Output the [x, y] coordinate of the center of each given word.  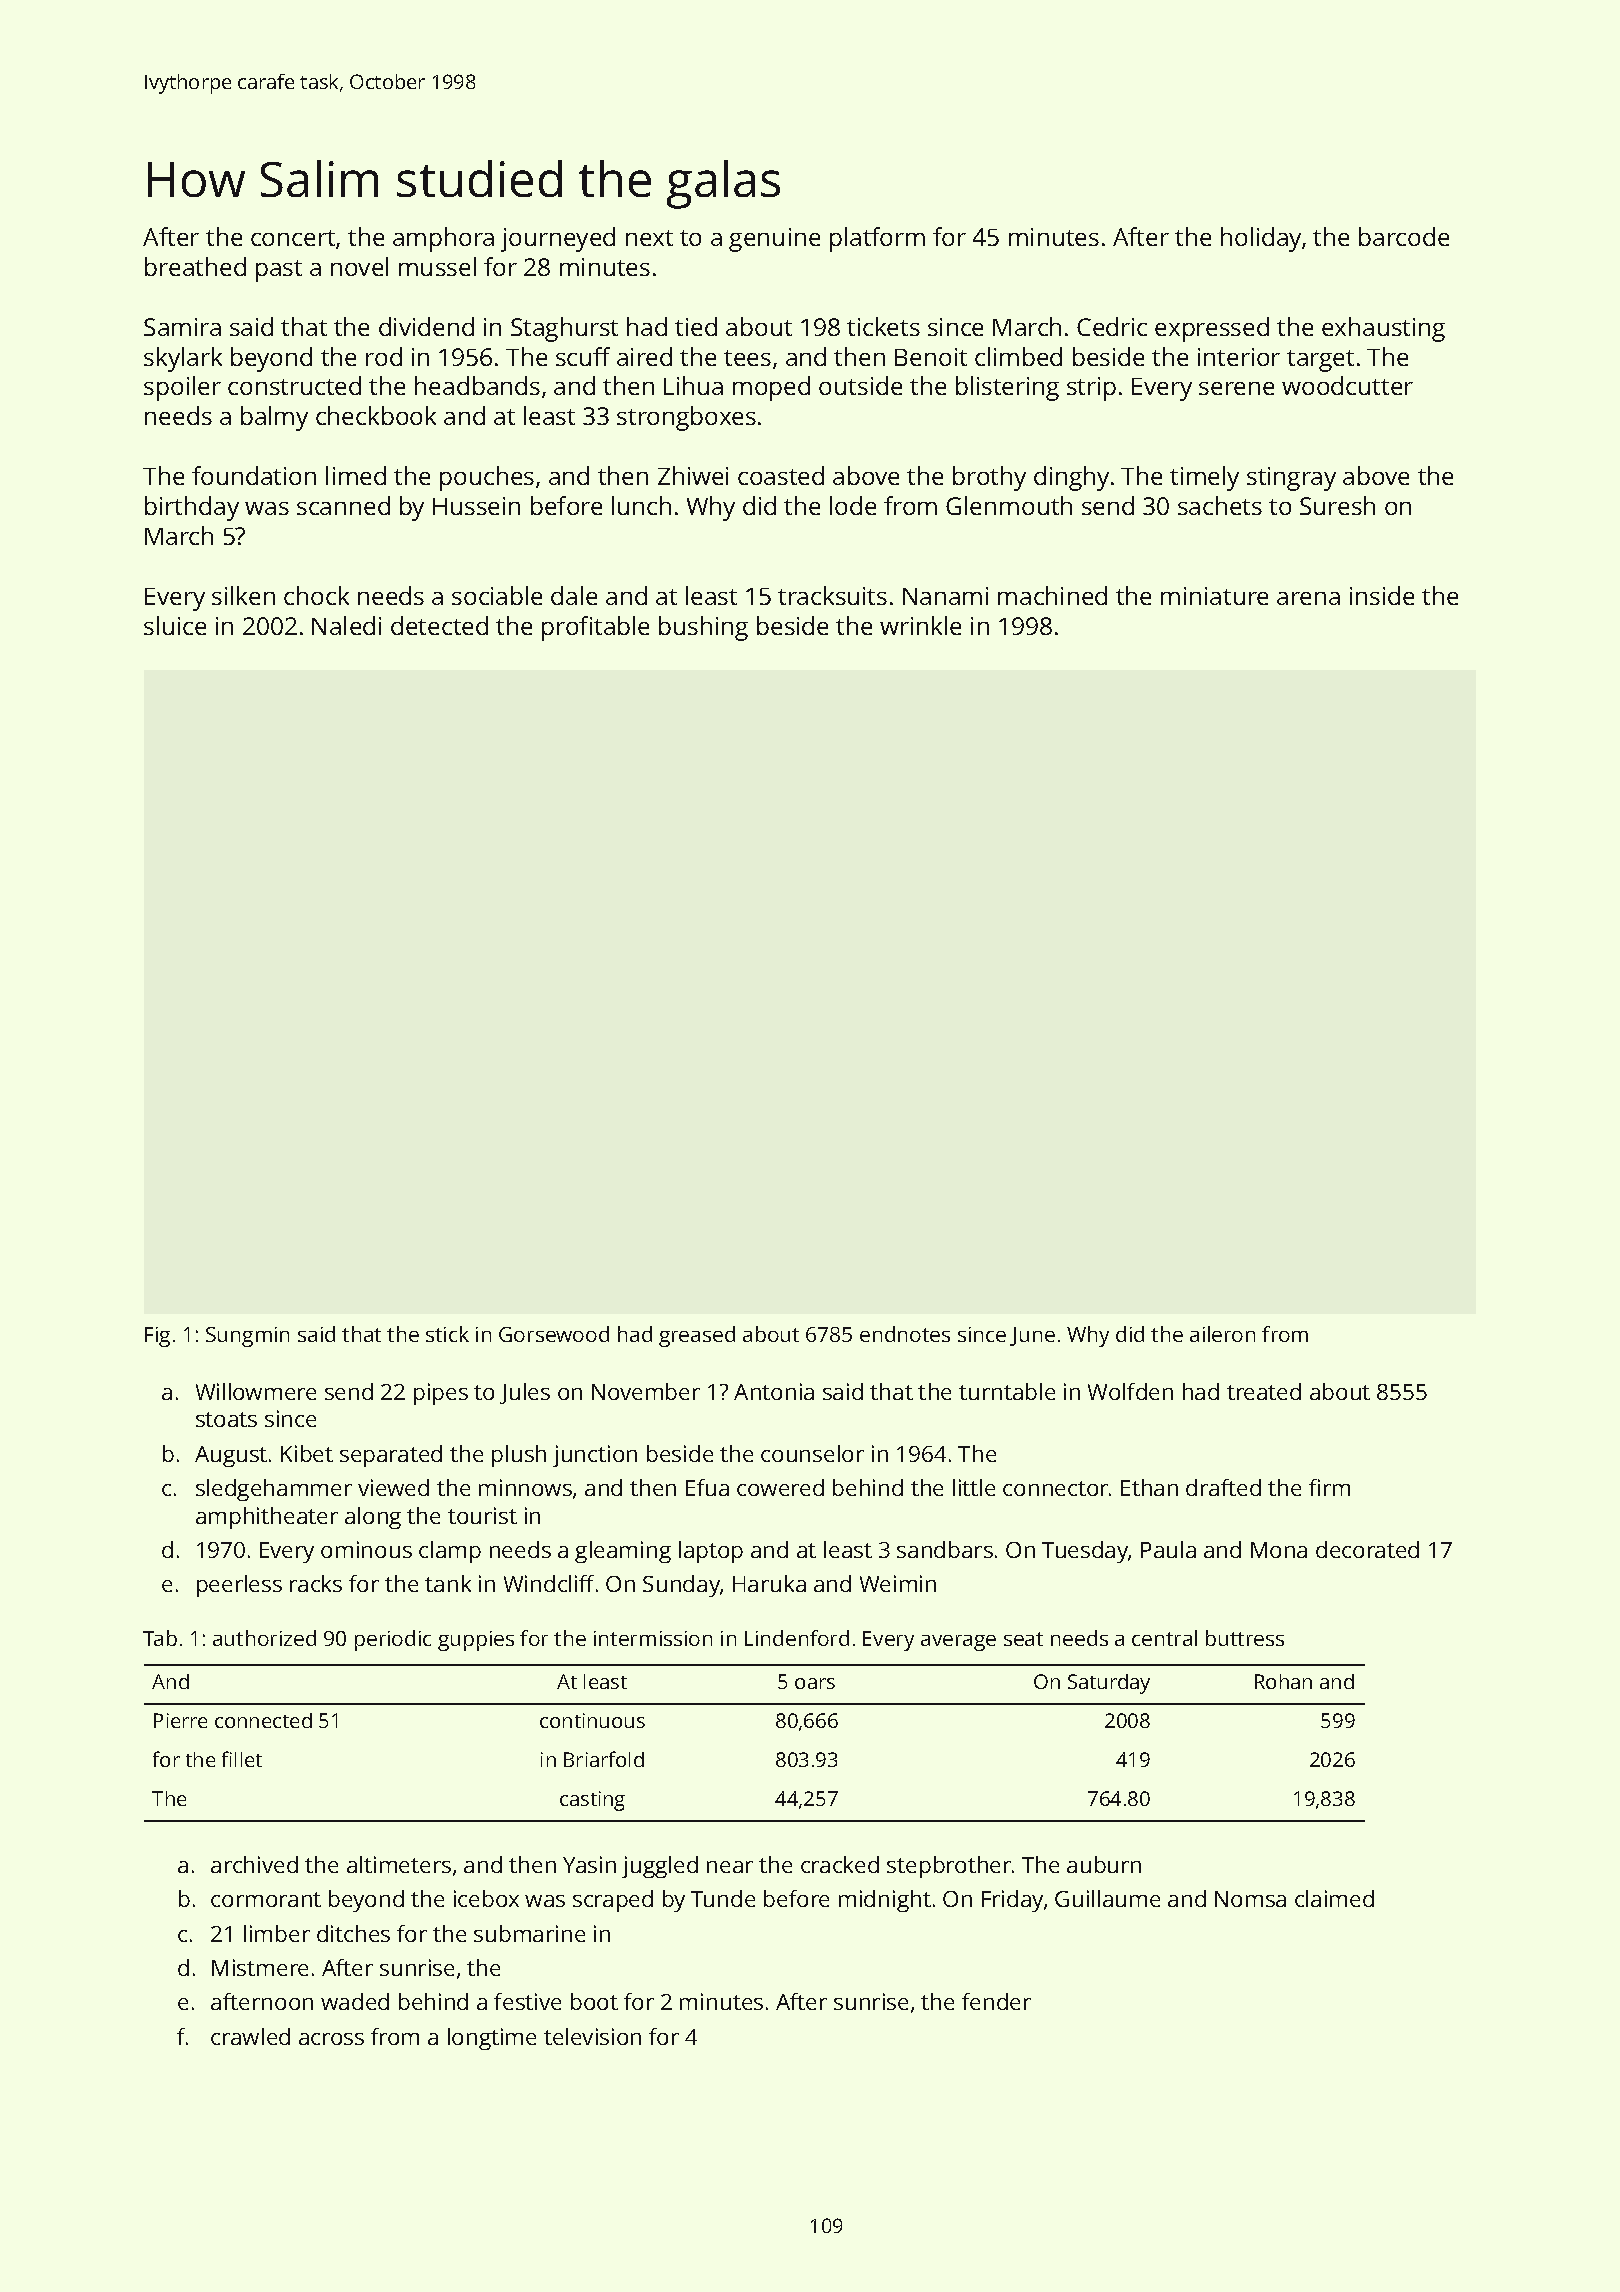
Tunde [723, 1898]
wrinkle [920, 625]
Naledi [346, 625]
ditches [353, 1933]
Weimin [898, 1583]
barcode [1404, 236]
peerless [239, 1586]
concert [293, 238]
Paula [1168, 1549]
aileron [1222, 1334]
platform [877, 239]
